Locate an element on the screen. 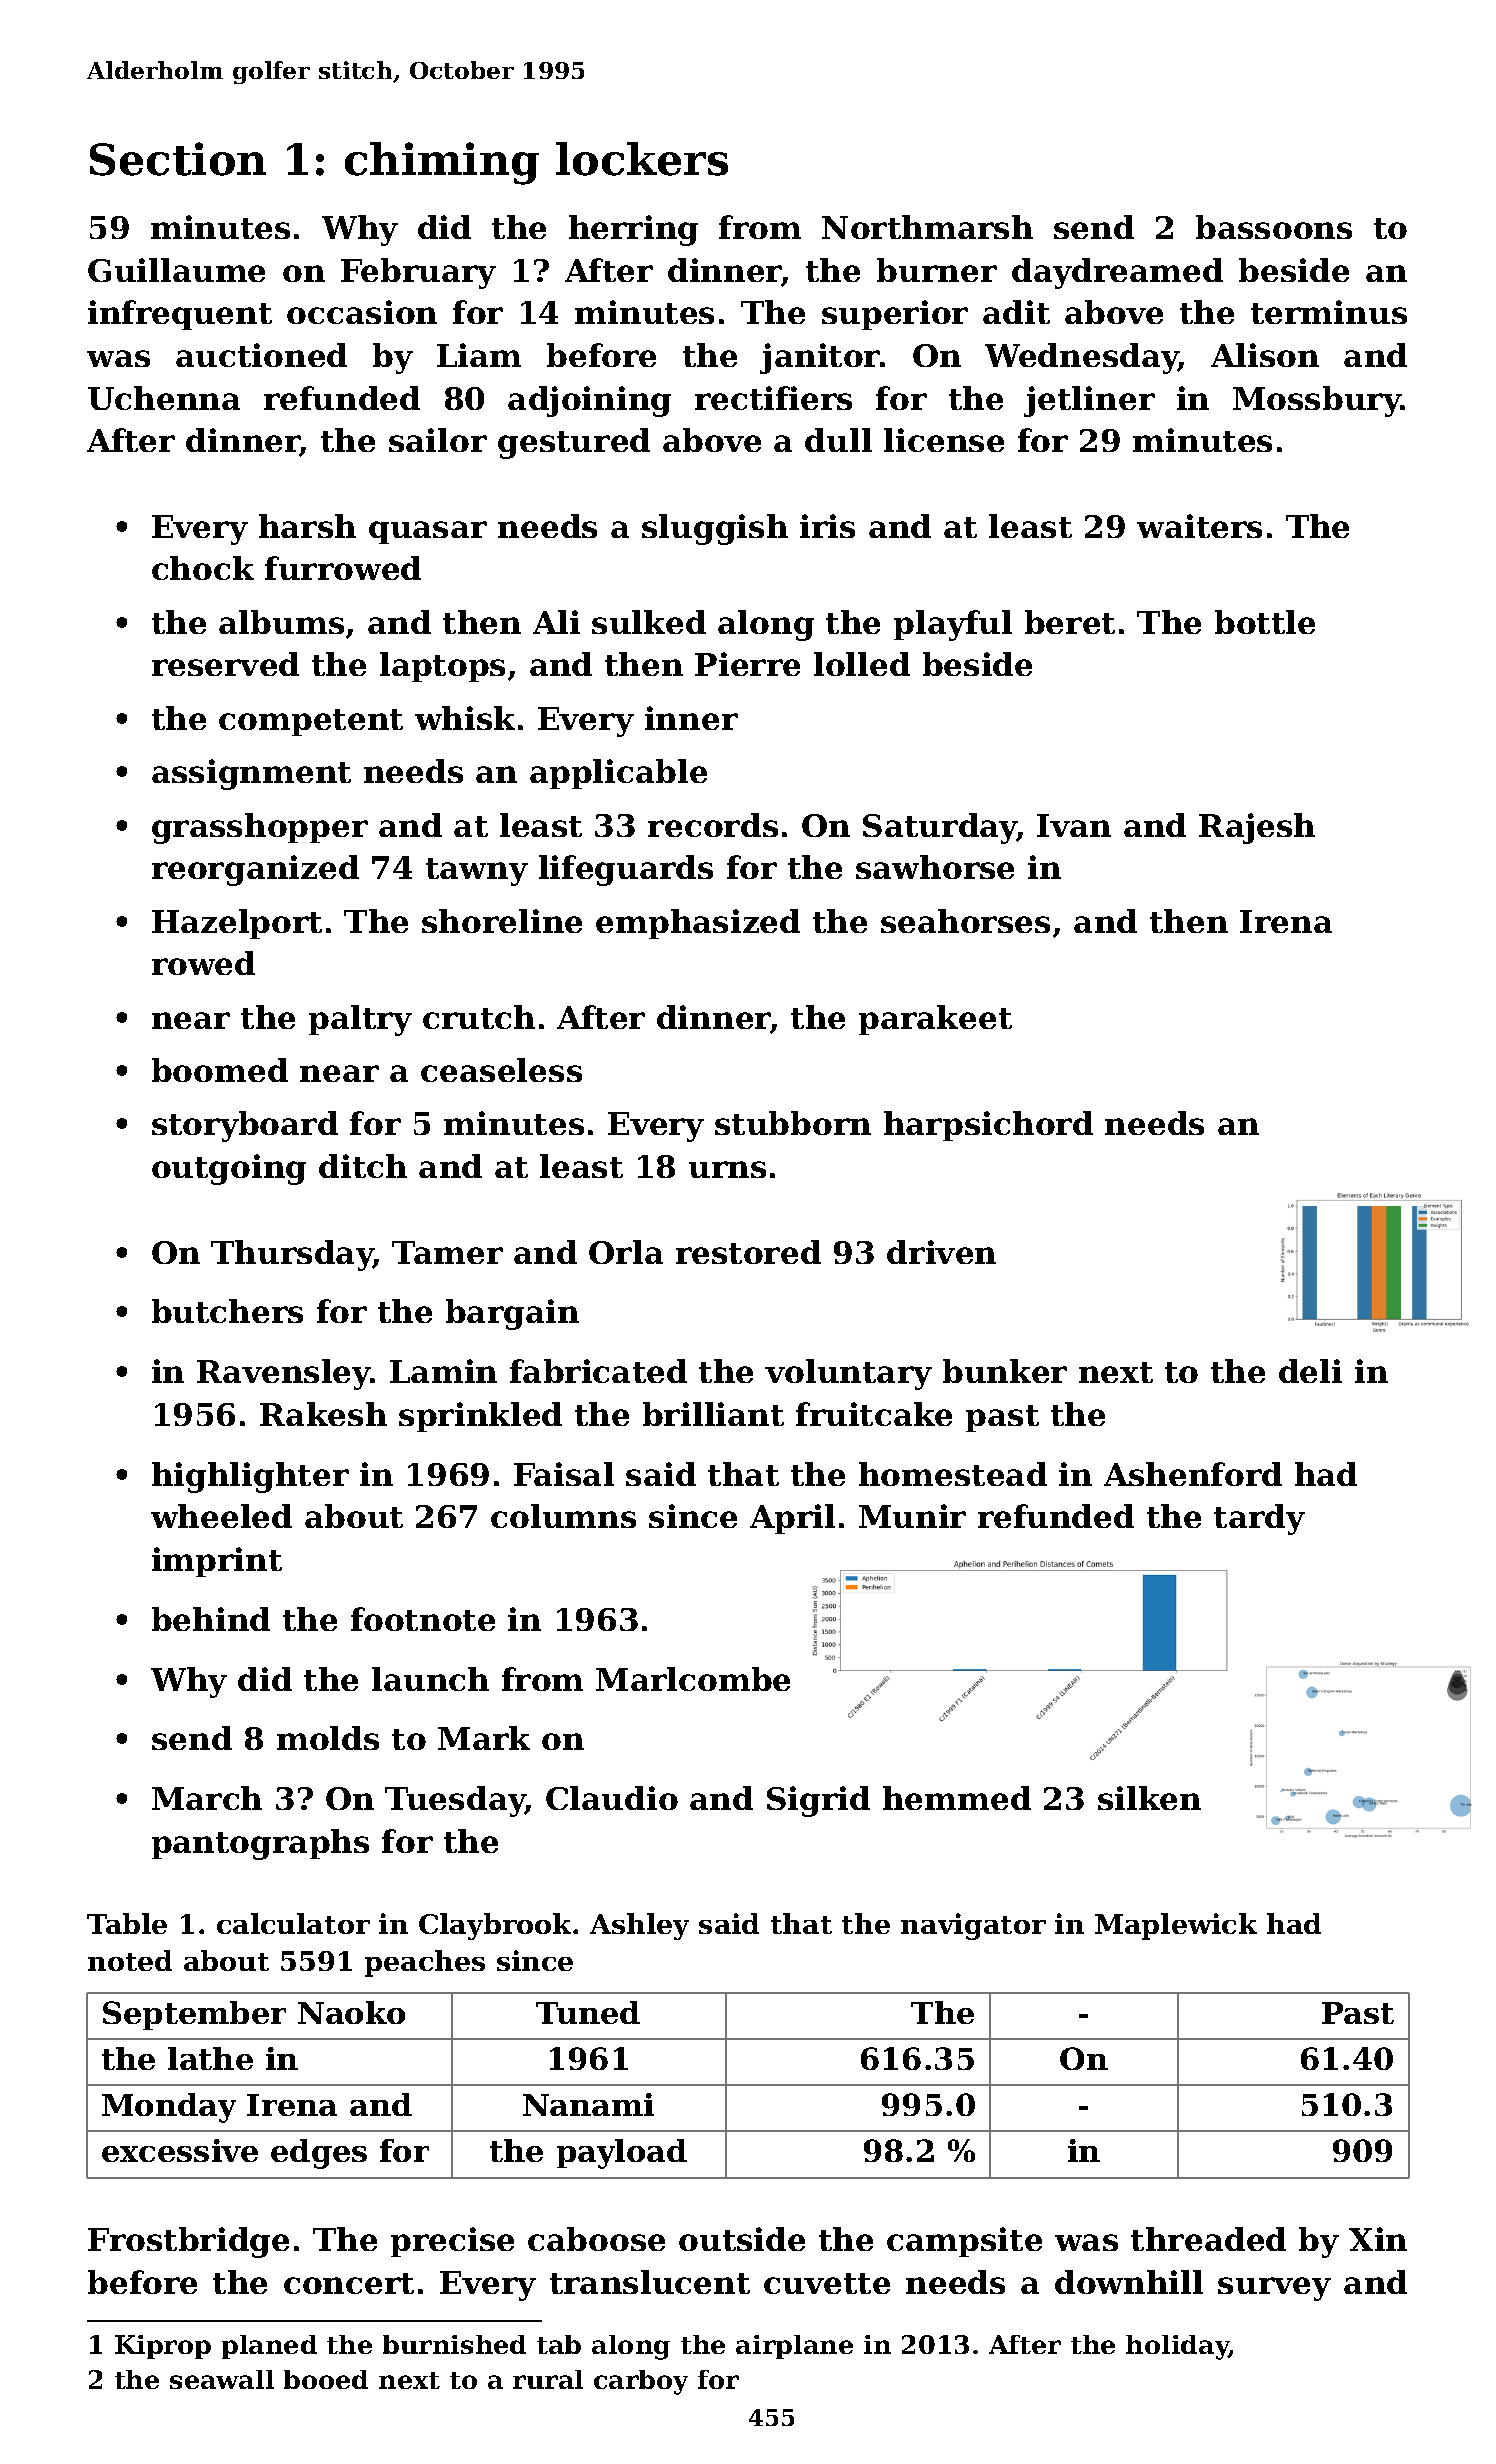 This screenshot has width=1496, height=2464. outside is located at coordinates (742, 2239).
